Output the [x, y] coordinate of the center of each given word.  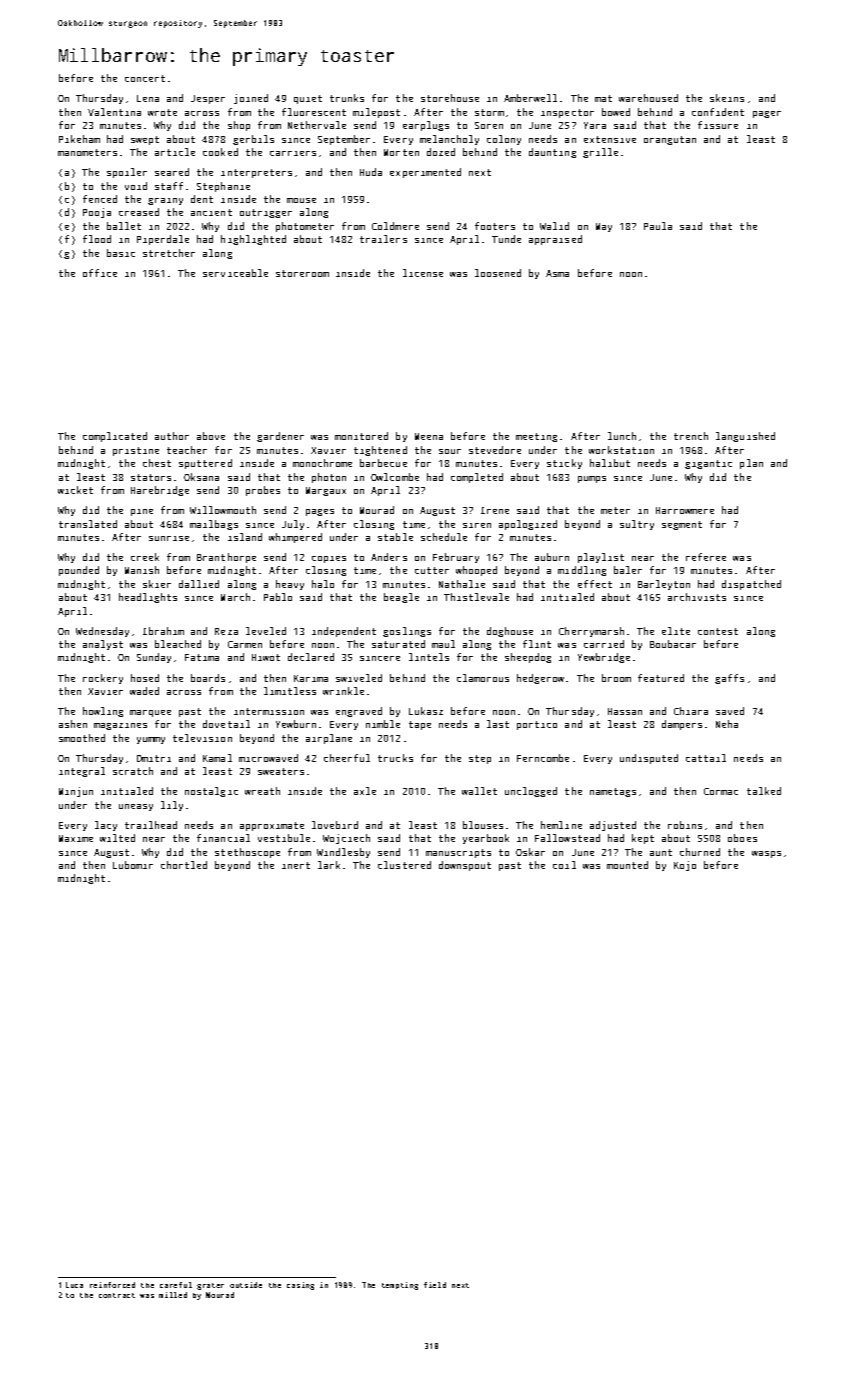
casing [300, 1286]
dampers [682, 725]
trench [691, 436]
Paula [658, 226]
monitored [361, 436]
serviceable [235, 273]
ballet [124, 226]
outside [246, 1285]
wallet [479, 791]
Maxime [76, 838]
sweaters [281, 771]
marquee [150, 713]
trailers [383, 239]
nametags [613, 792]
